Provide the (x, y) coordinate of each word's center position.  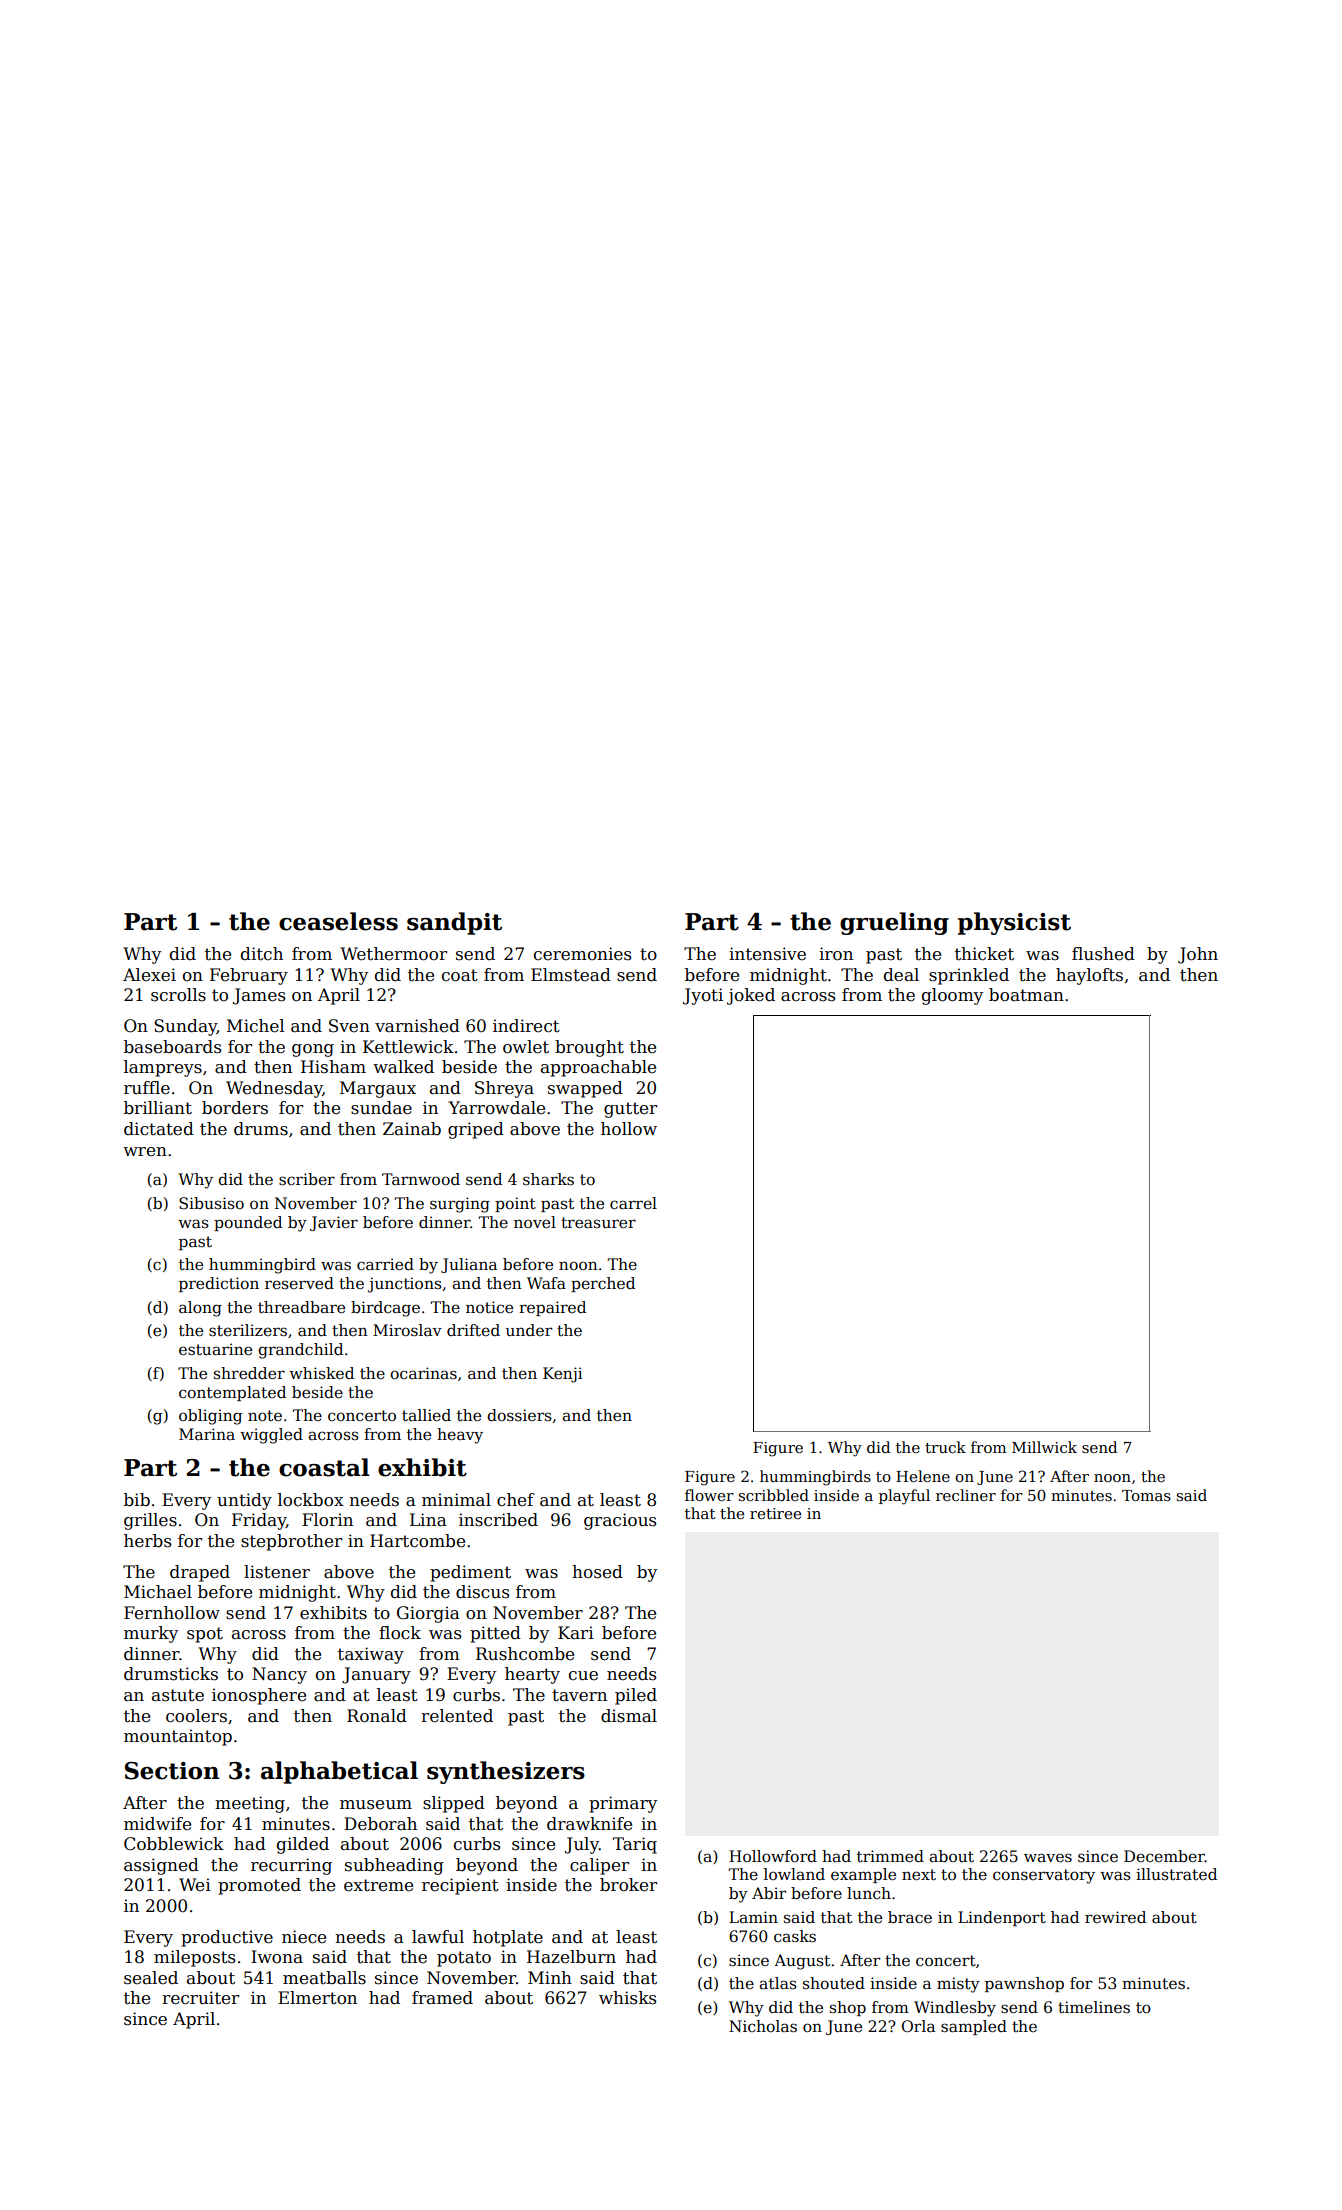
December (1164, 1856)
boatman (1026, 995)
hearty (532, 1675)
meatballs (324, 1978)
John (1198, 955)
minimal (456, 1500)
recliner (966, 1495)
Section (172, 1771)
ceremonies (582, 954)
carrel (633, 1203)
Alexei (149, 975)
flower (709, 1495)
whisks (627, 1998)
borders (235, 1108)
